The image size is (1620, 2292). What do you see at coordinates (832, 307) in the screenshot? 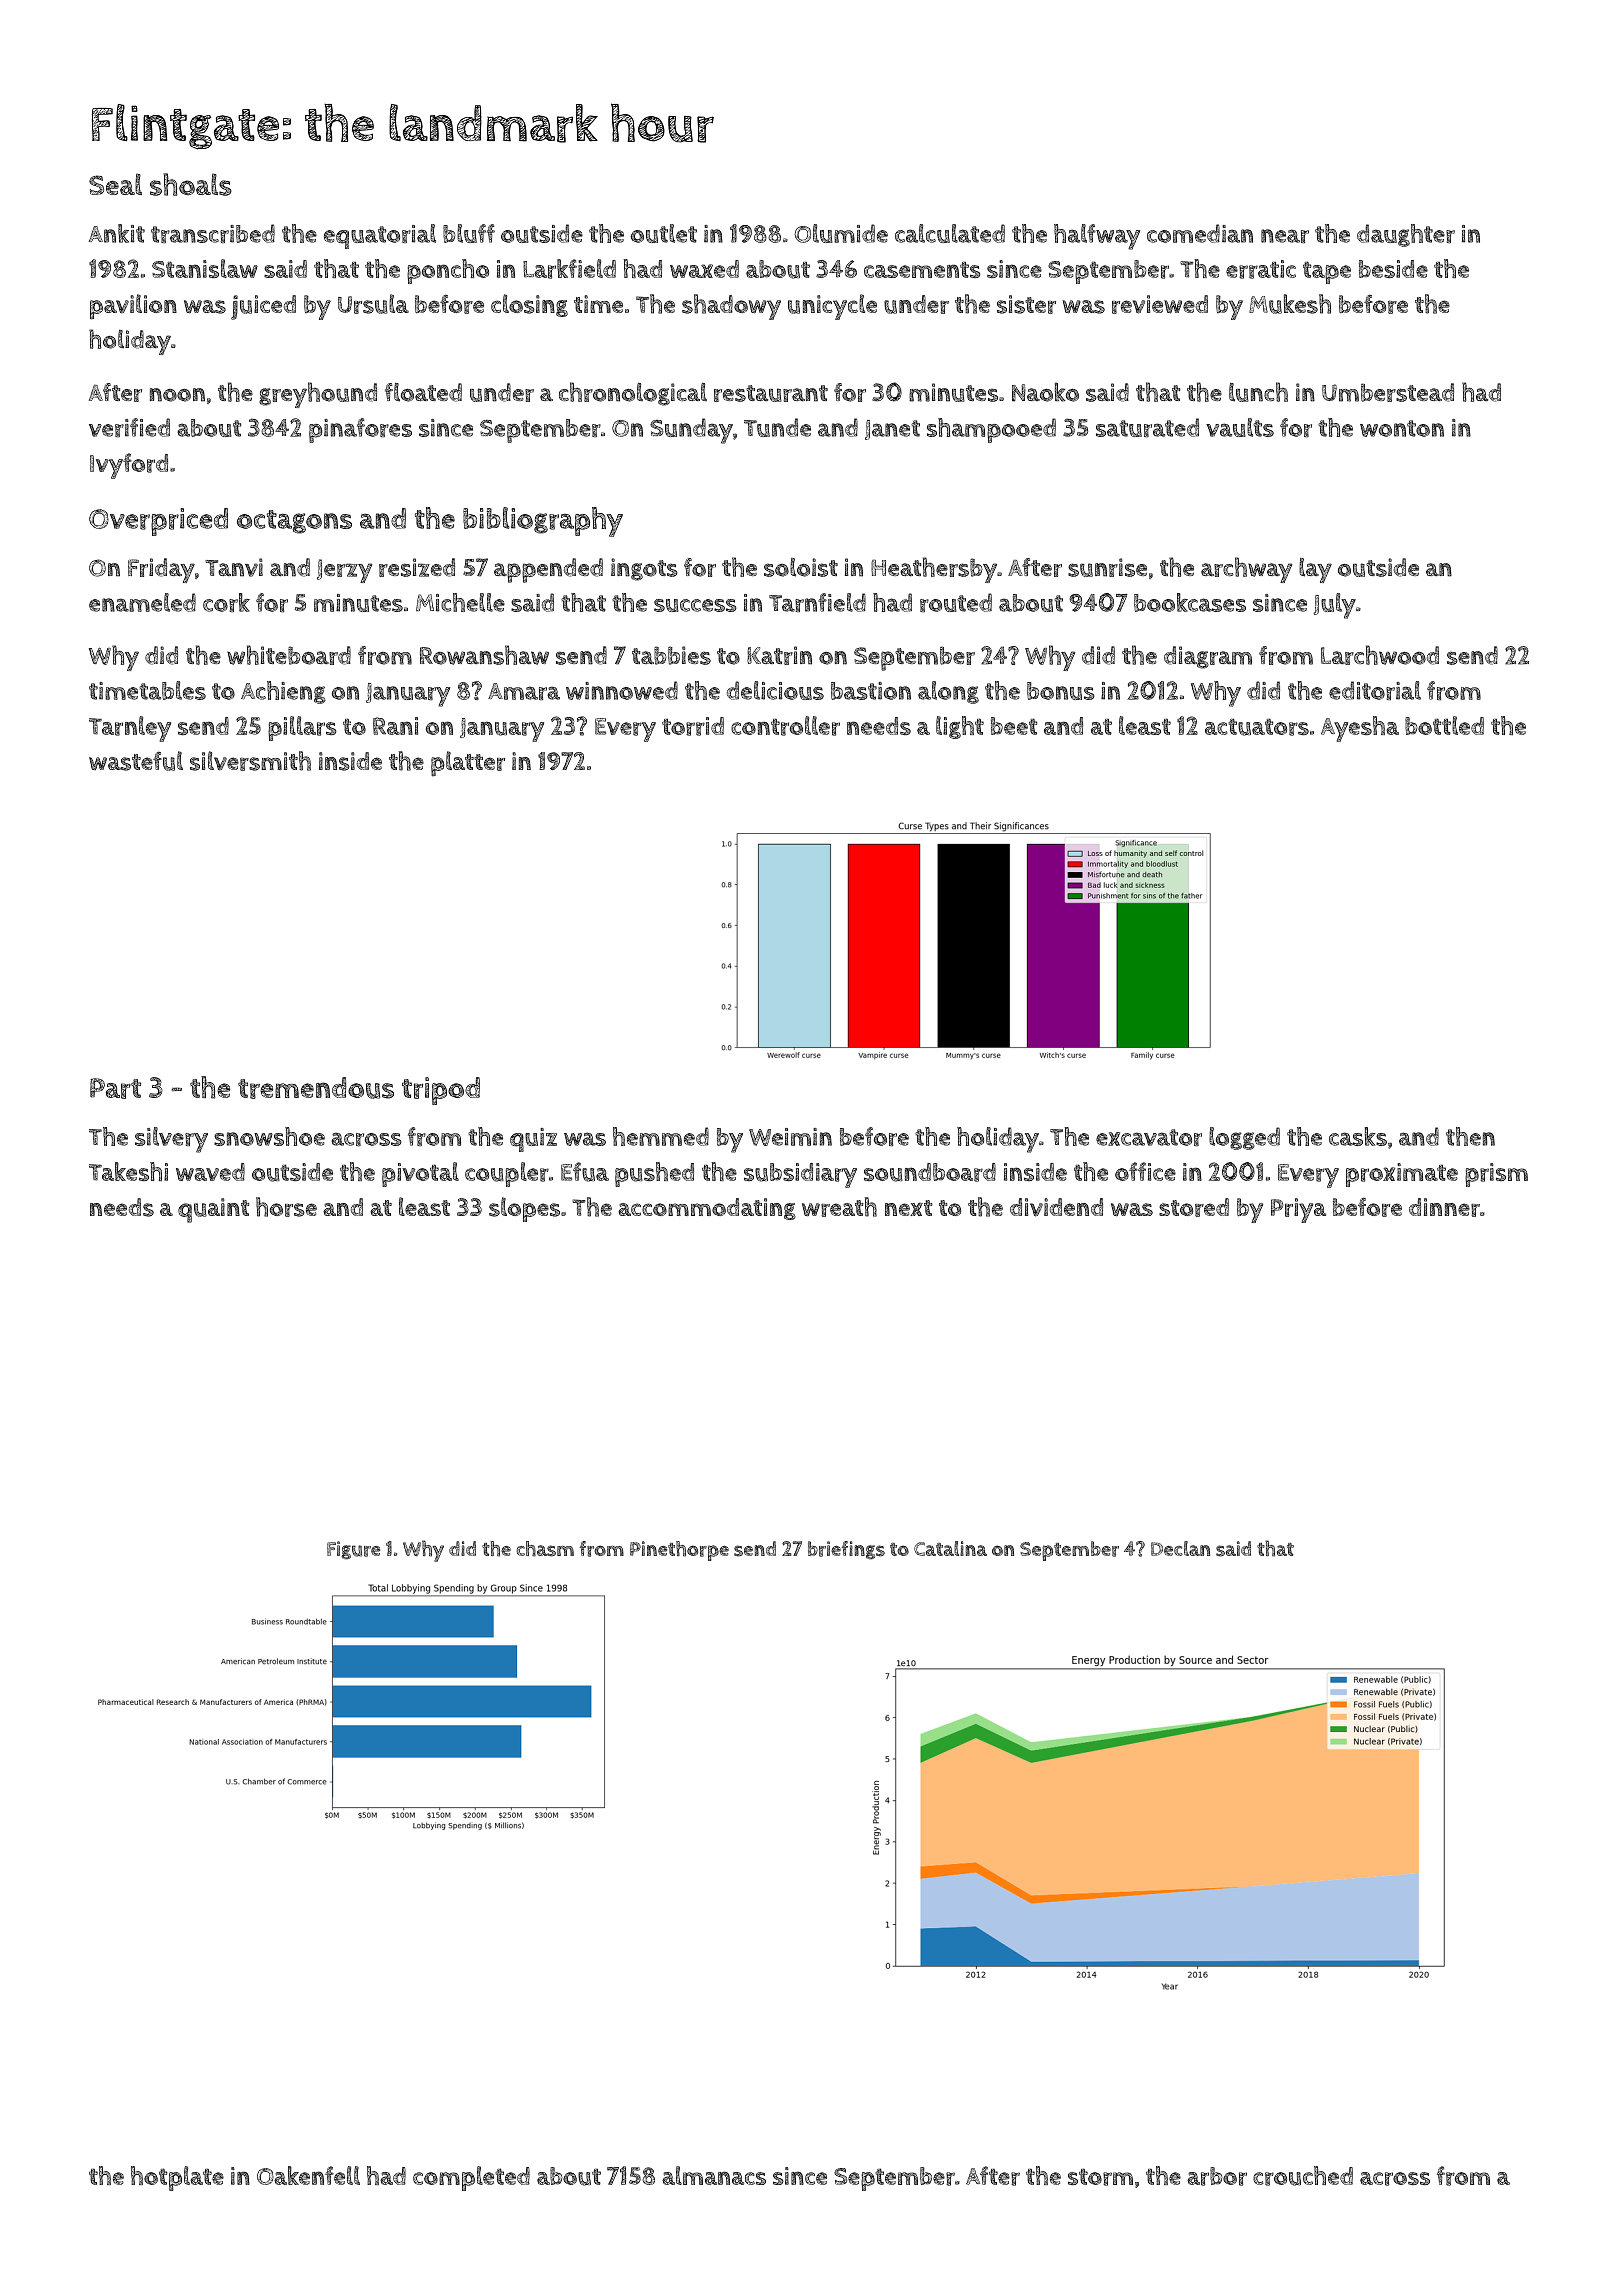
I see `unicycle` at bounding box center [832, 307].
